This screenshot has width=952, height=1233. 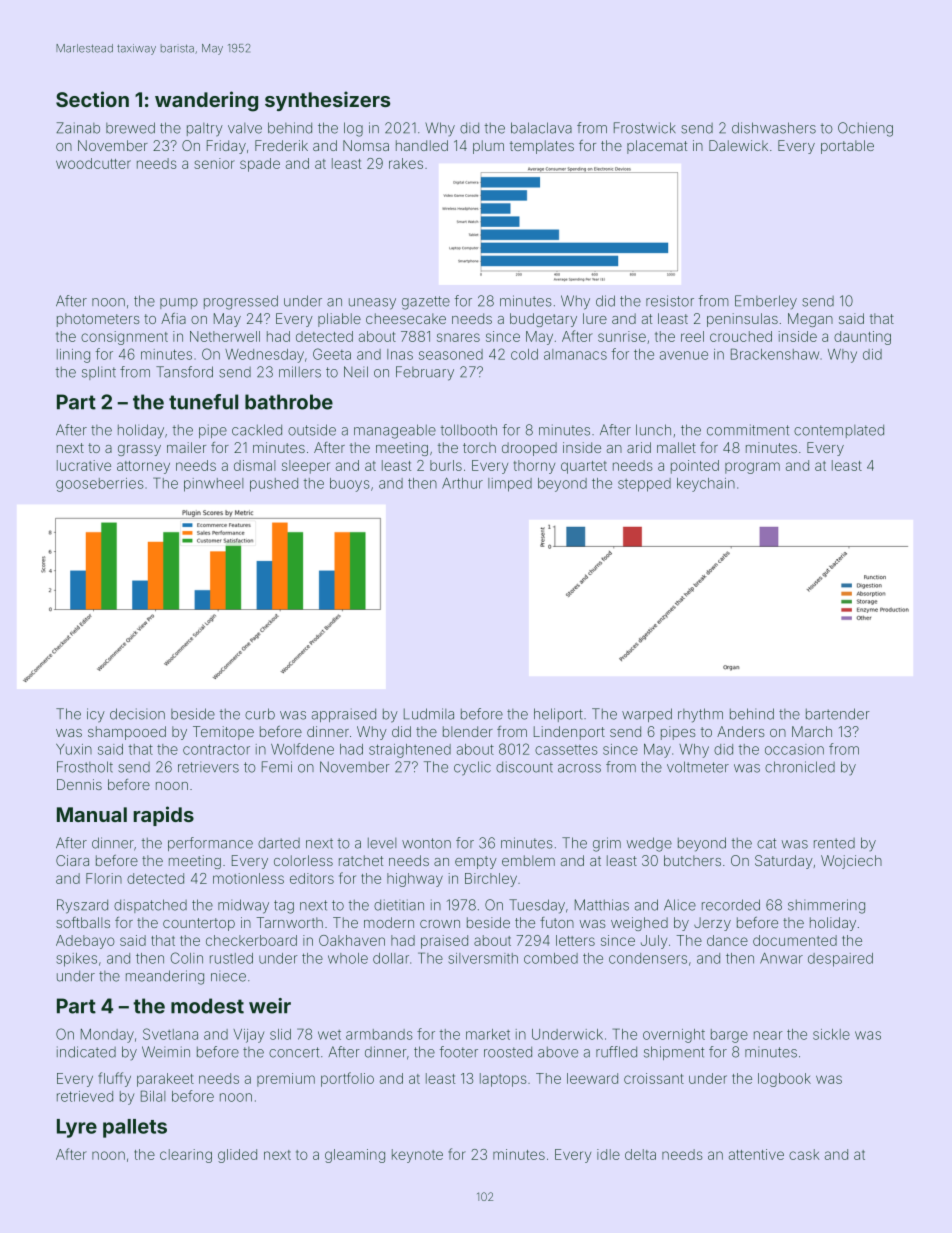 I want to click on decision, so click(x=137, y=714).
